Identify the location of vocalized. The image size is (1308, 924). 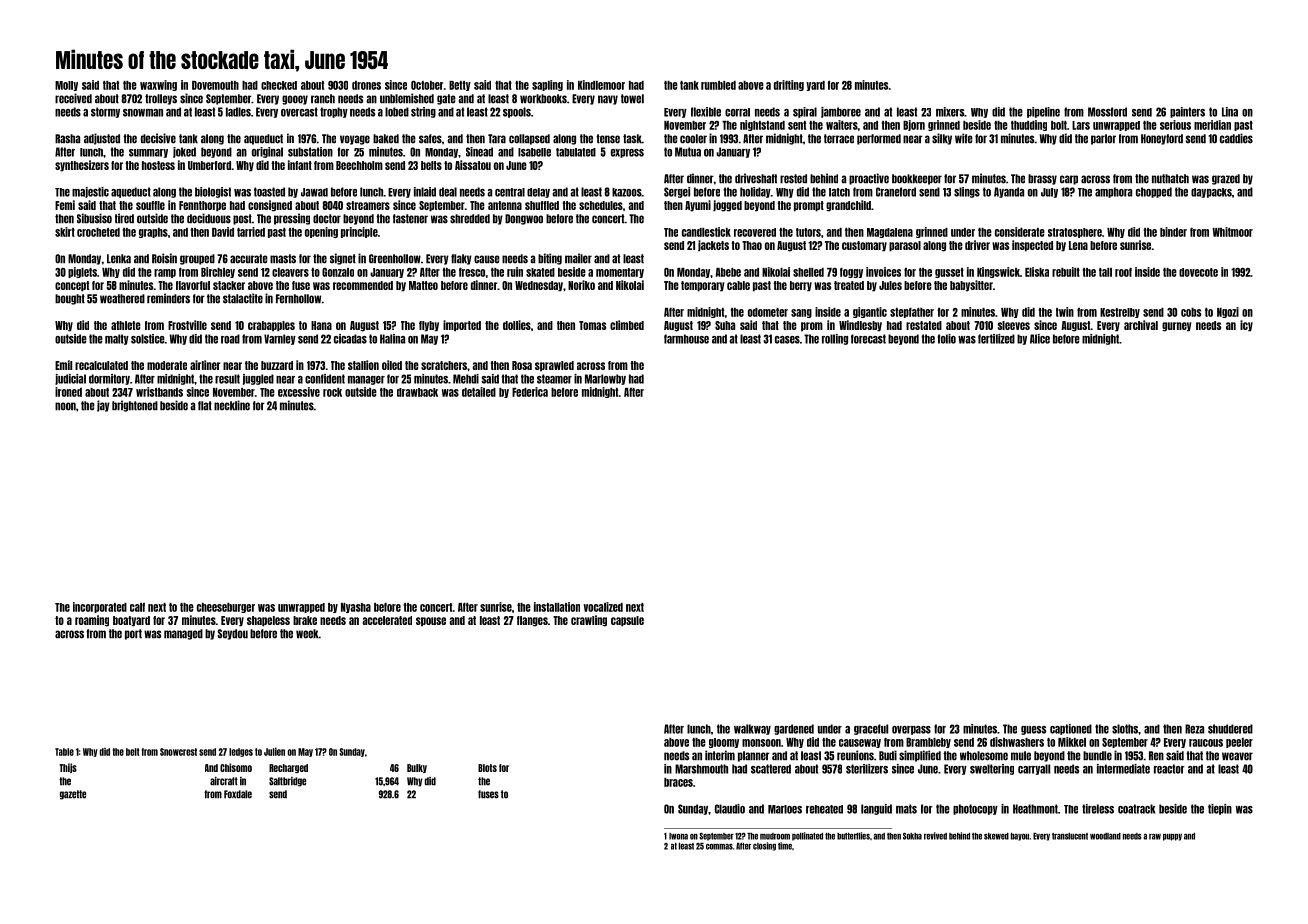
(603, 607).
